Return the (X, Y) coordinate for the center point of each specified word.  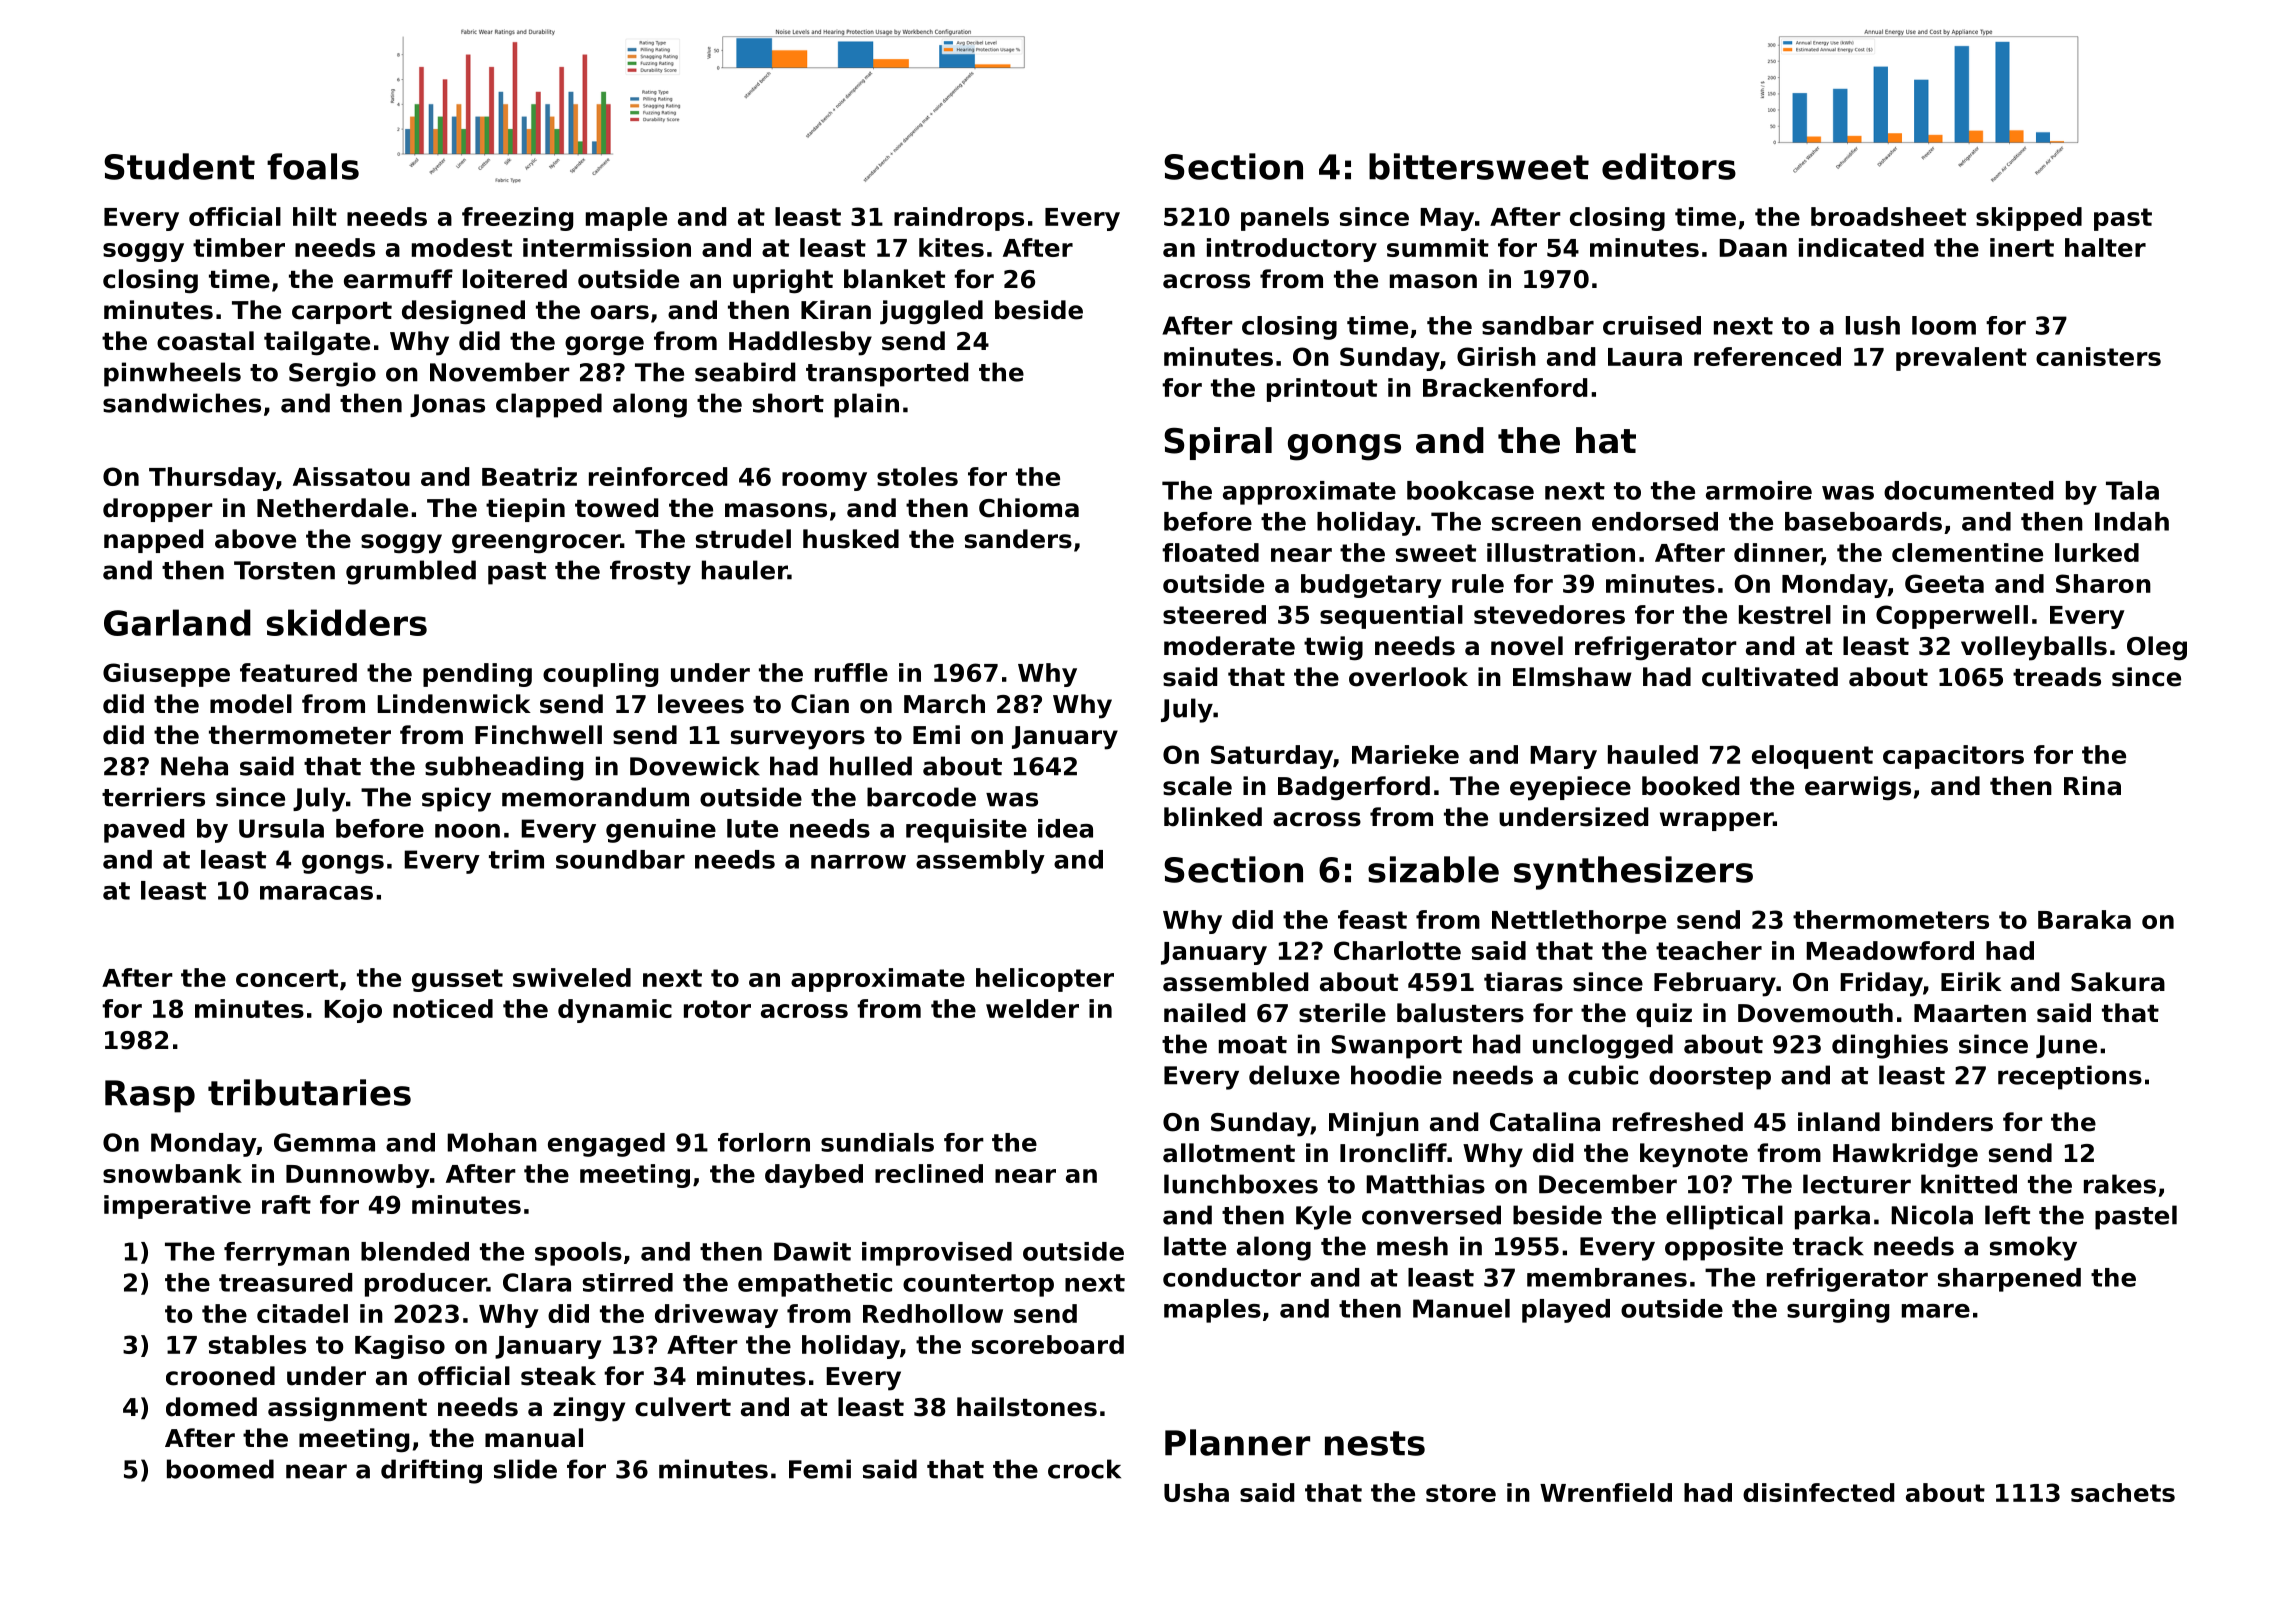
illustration (1561, 552)
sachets (2123, 1492)
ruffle (851, 672)
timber (239, 247)
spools (578, 1254)
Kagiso (400, 1347)
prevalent (1961, 359)
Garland (177, 622)
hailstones (1027, 1407)
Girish (1496, 356)
